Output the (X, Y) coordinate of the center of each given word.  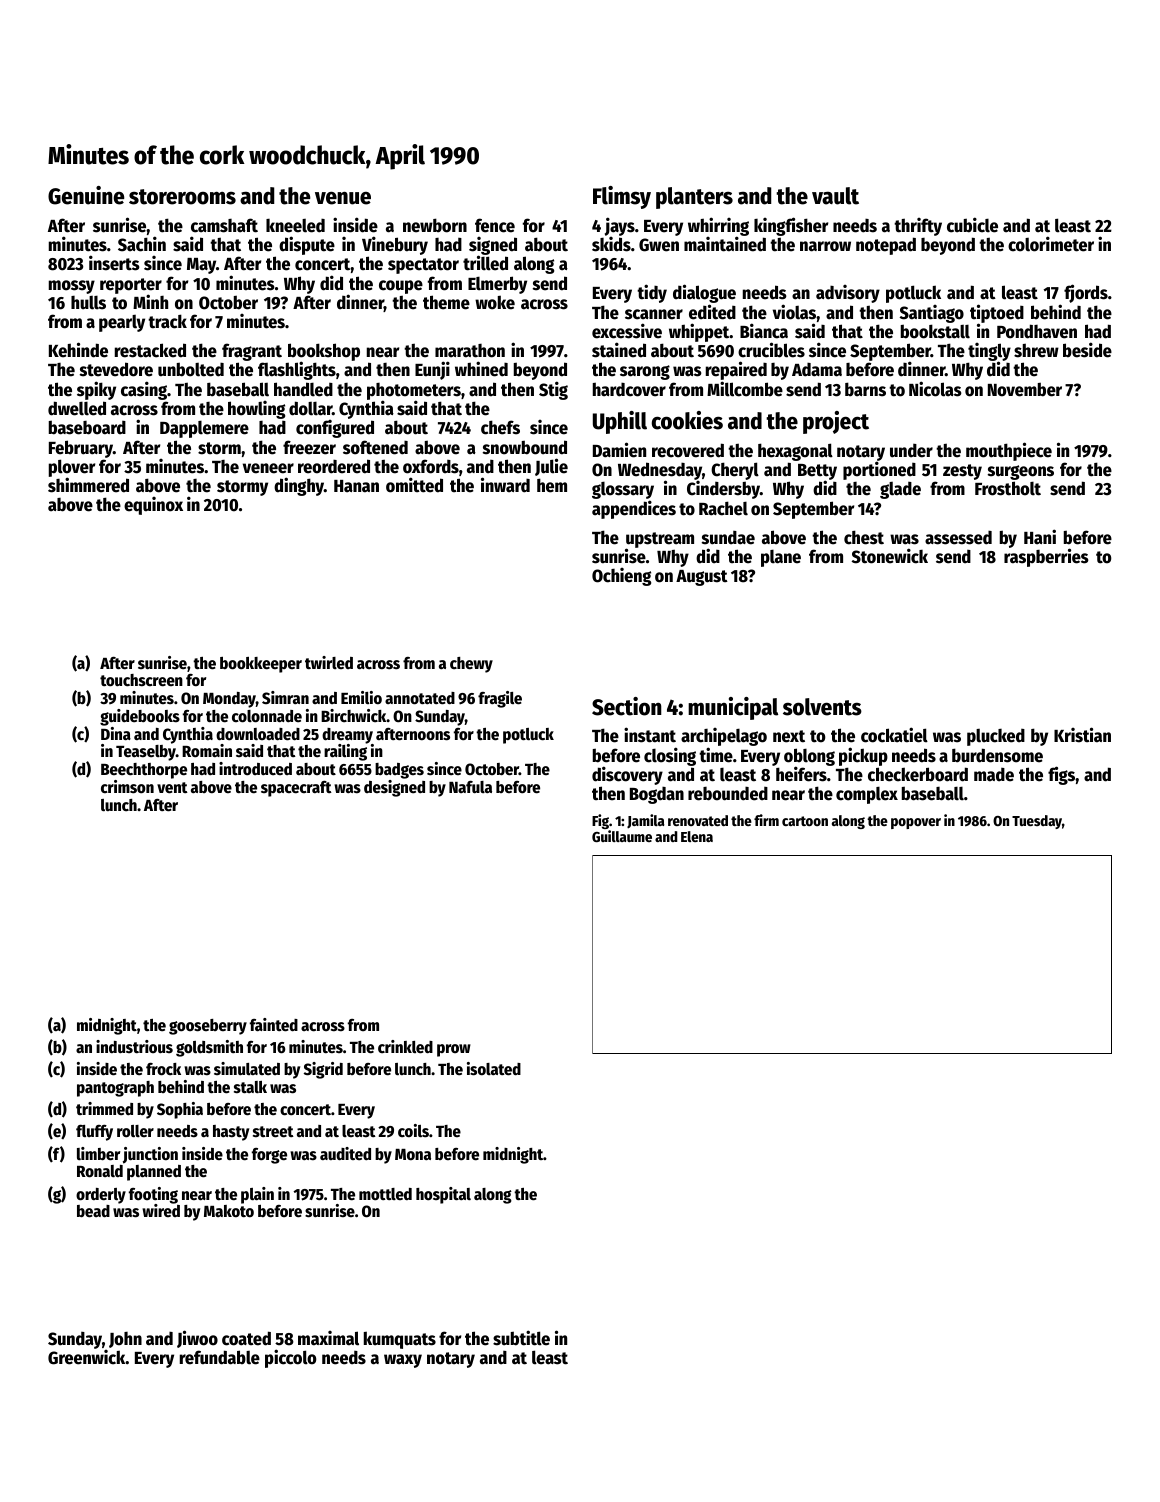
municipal (733, 708)
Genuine (86, 195)
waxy (403, 1361)
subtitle (521, 1338)
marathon (470, 351)
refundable (220, 1357)
